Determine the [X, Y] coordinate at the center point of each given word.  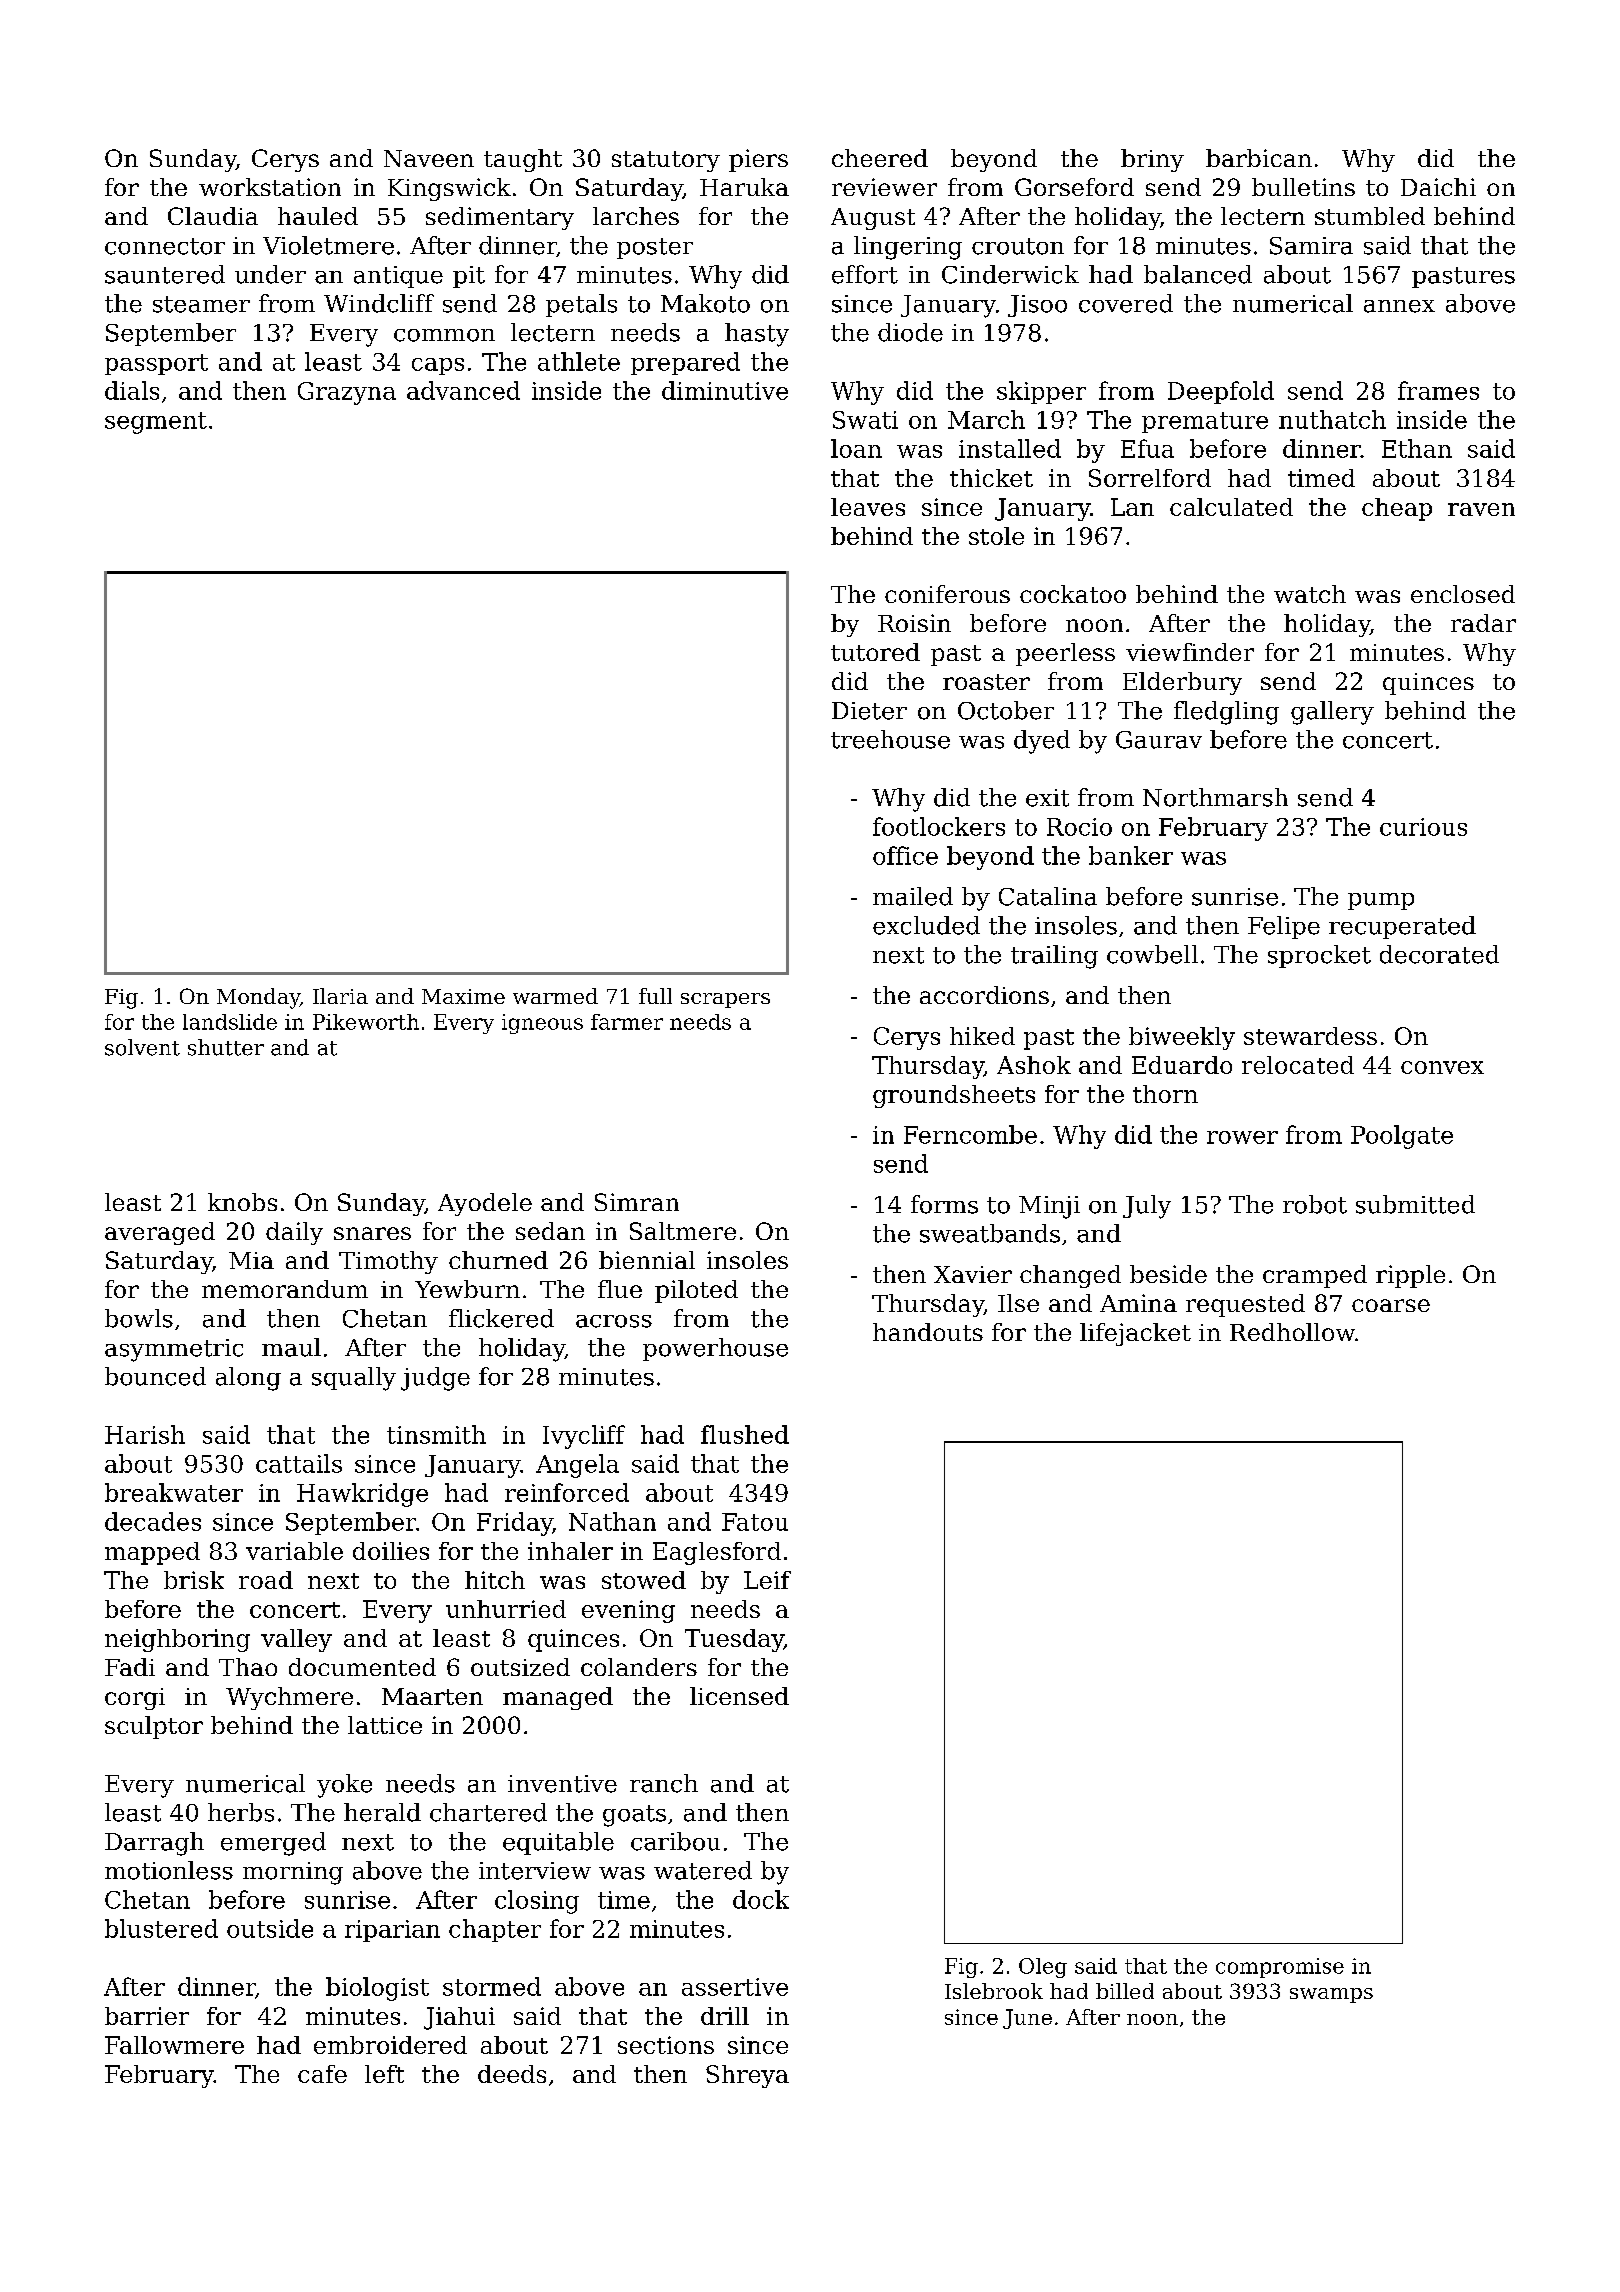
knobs [242, 1202]
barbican [1259, 158]
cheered [880, 158]
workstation [270, 187]
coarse [1391, 1305]
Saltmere [683, 1231]
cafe [322, 2074]
